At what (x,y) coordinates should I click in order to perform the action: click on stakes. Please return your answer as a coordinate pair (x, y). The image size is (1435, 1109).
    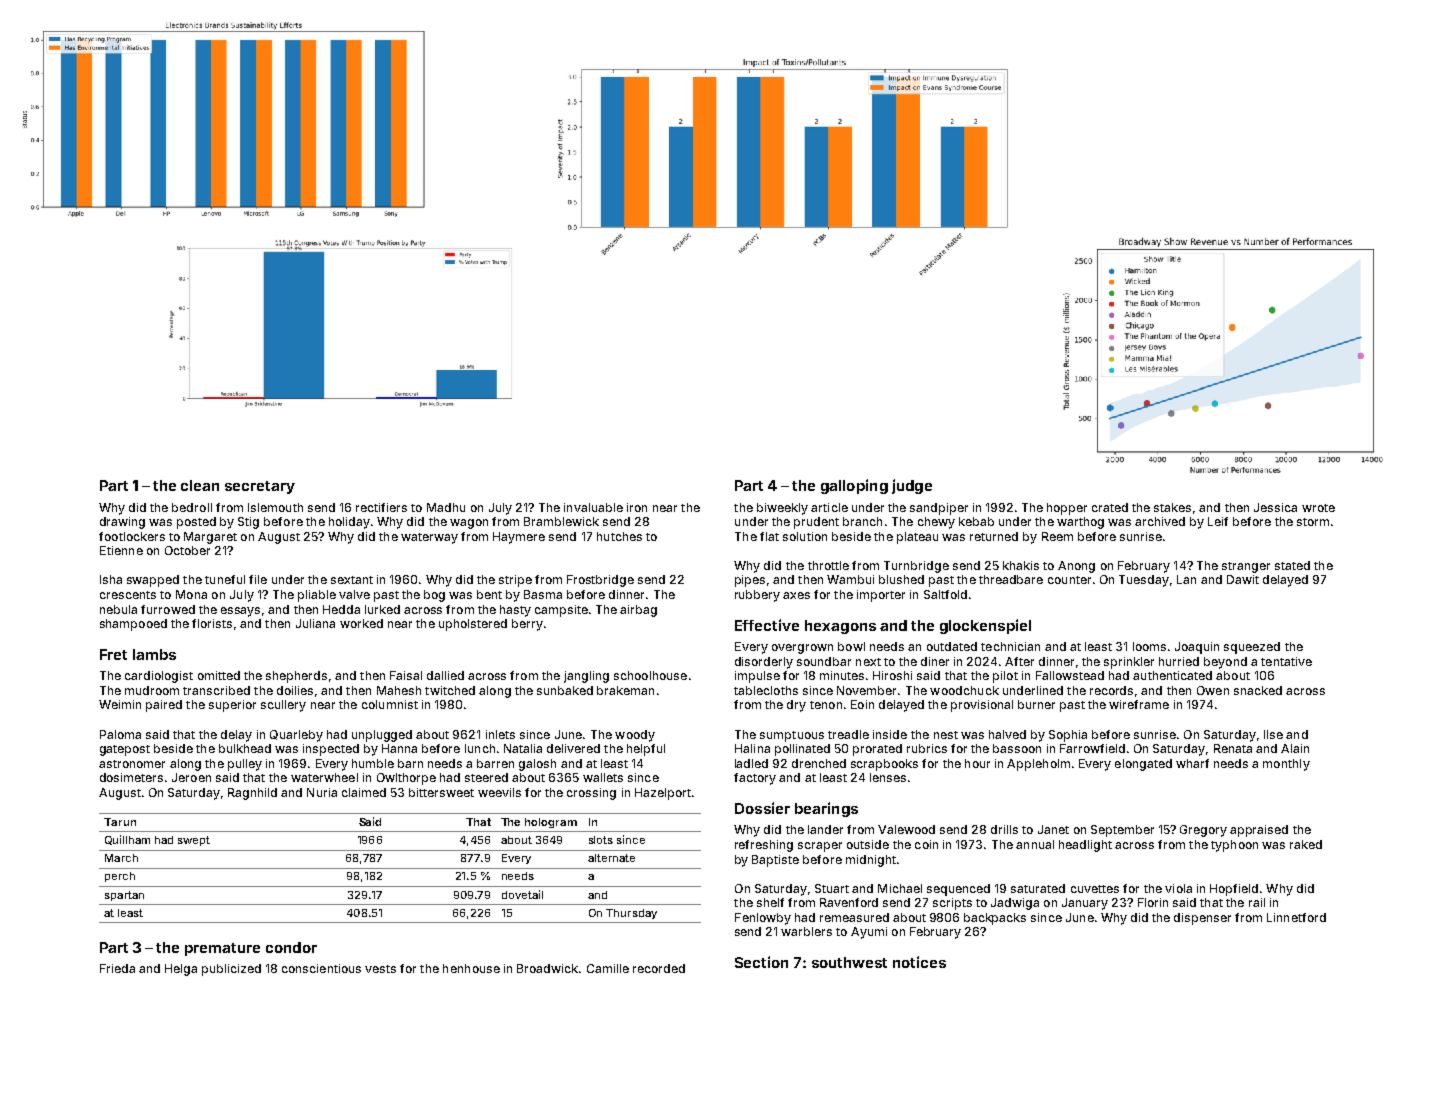
    Looking at the image, I should click on (1172, 507).
